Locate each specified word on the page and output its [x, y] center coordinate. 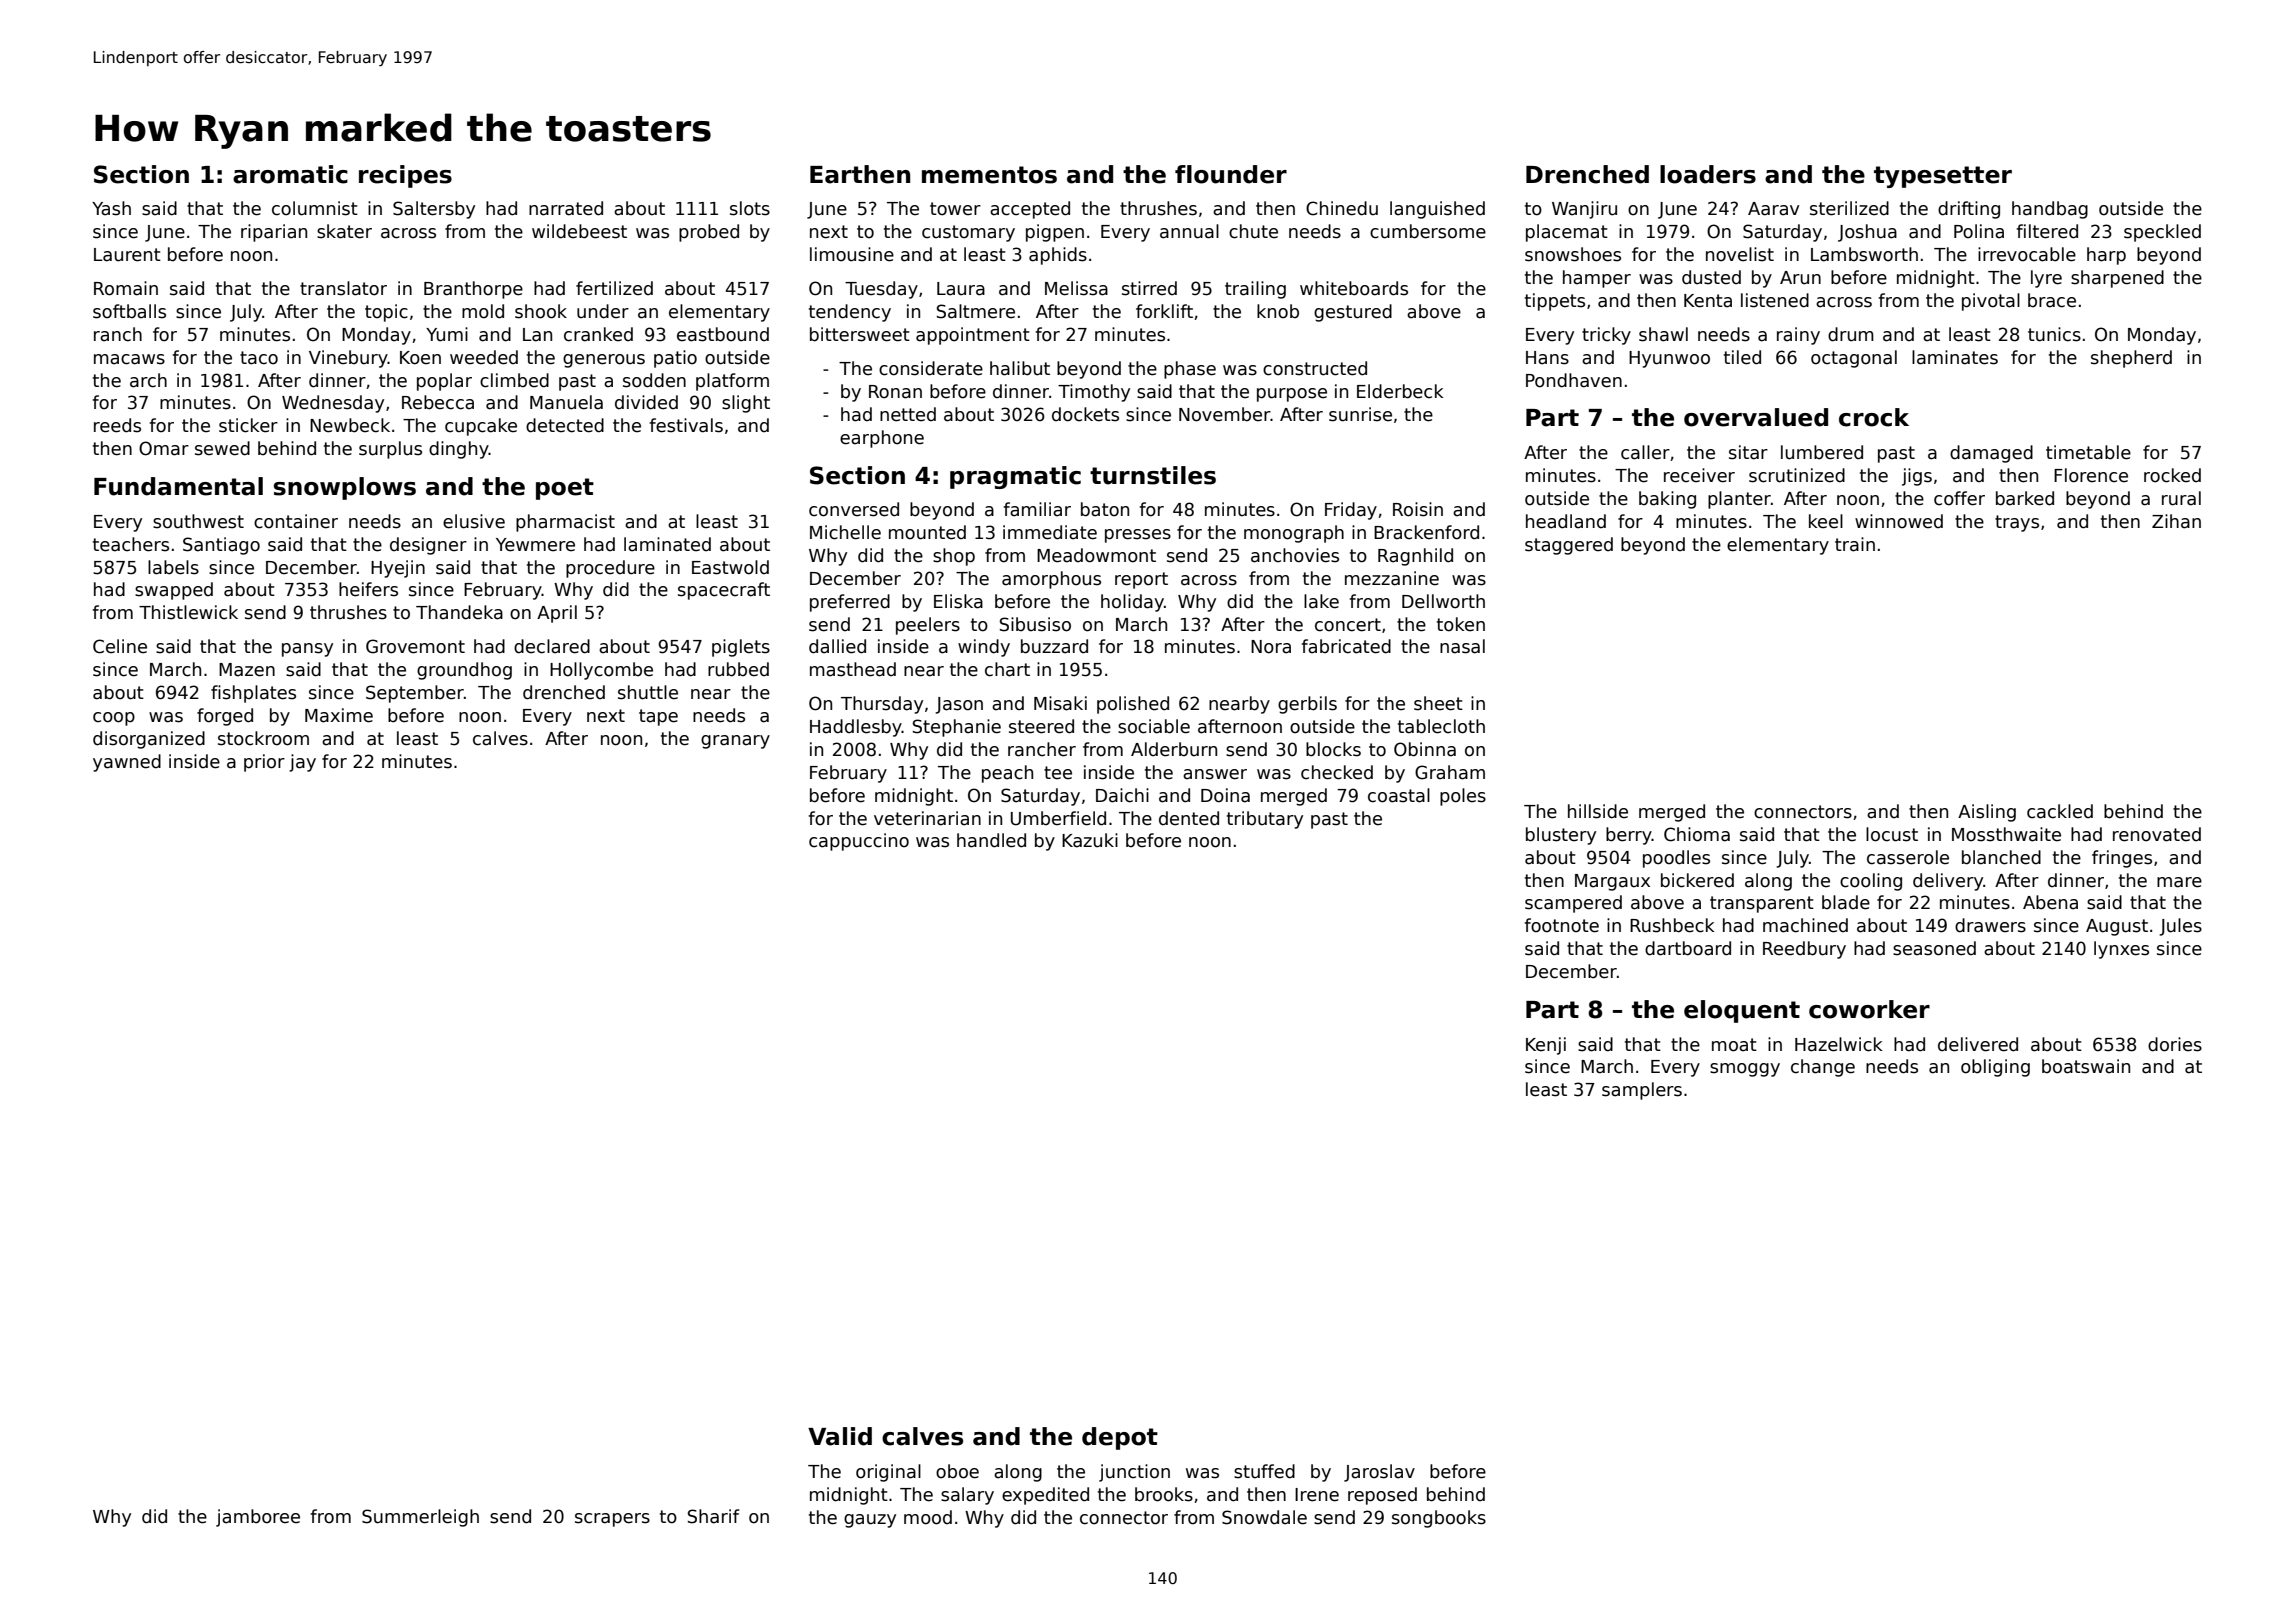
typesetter [1943, 177]
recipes [405, 176]
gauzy [870, 1521]
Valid [840, 1436]
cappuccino [859, 842]
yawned [127, 763]
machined [1805, 925]
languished [1437, 210]
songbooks [1439, 1519]
